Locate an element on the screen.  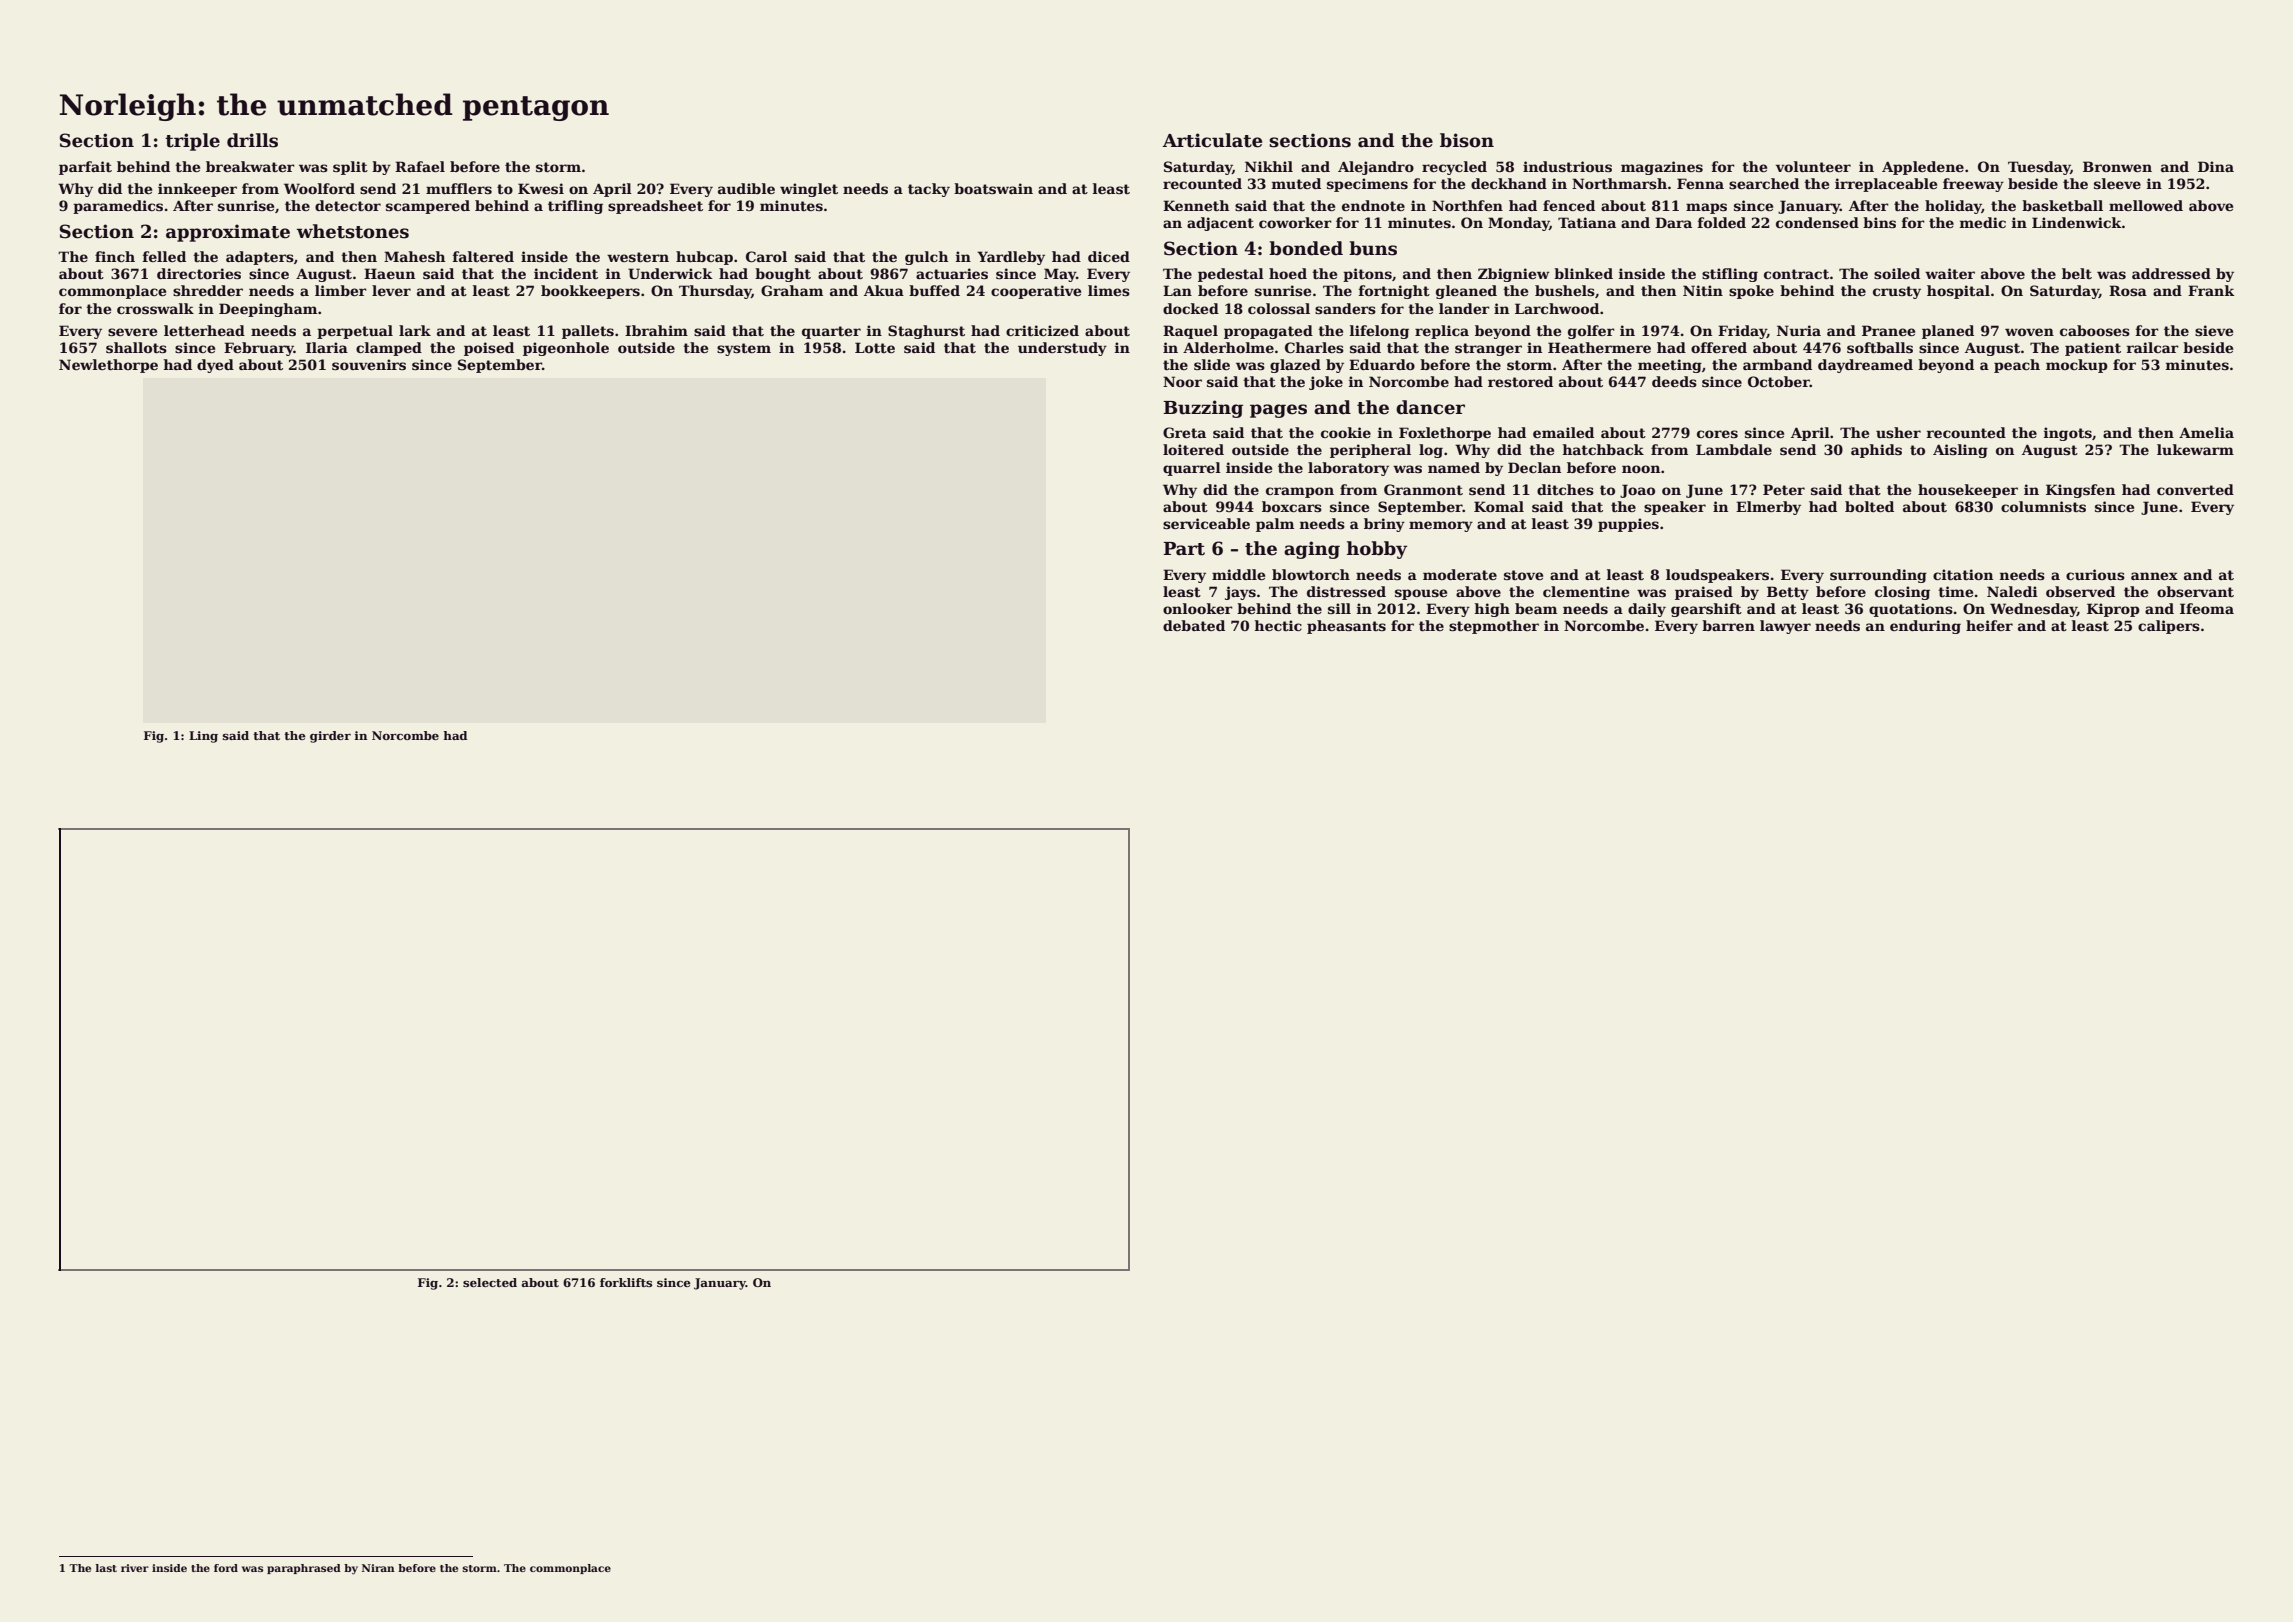
selected is located at coordinates (490, 1282).
